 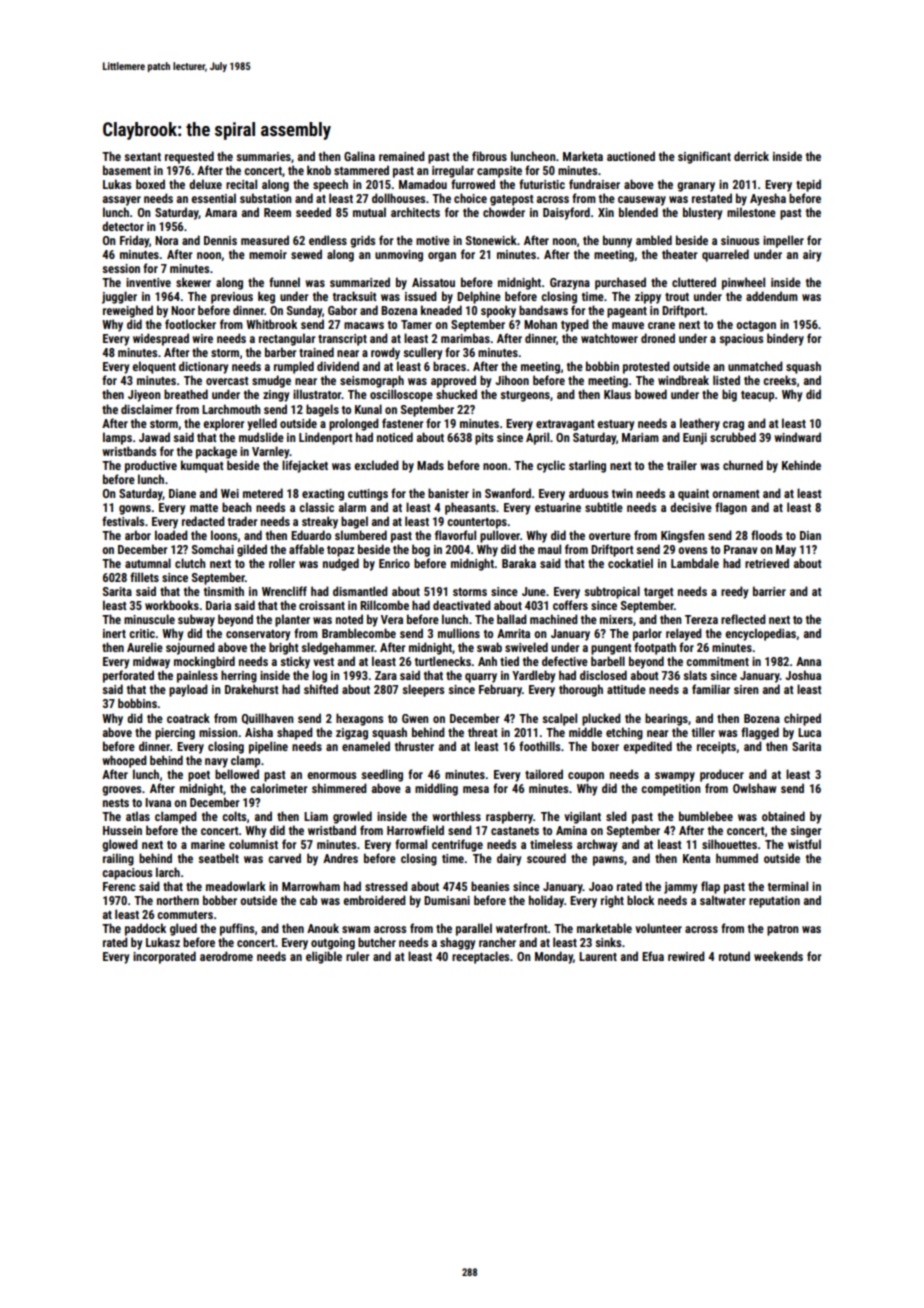 What do you see at coordinates (142, 157) in the image?
I see `sextant` at bounding box center [142, 157].
